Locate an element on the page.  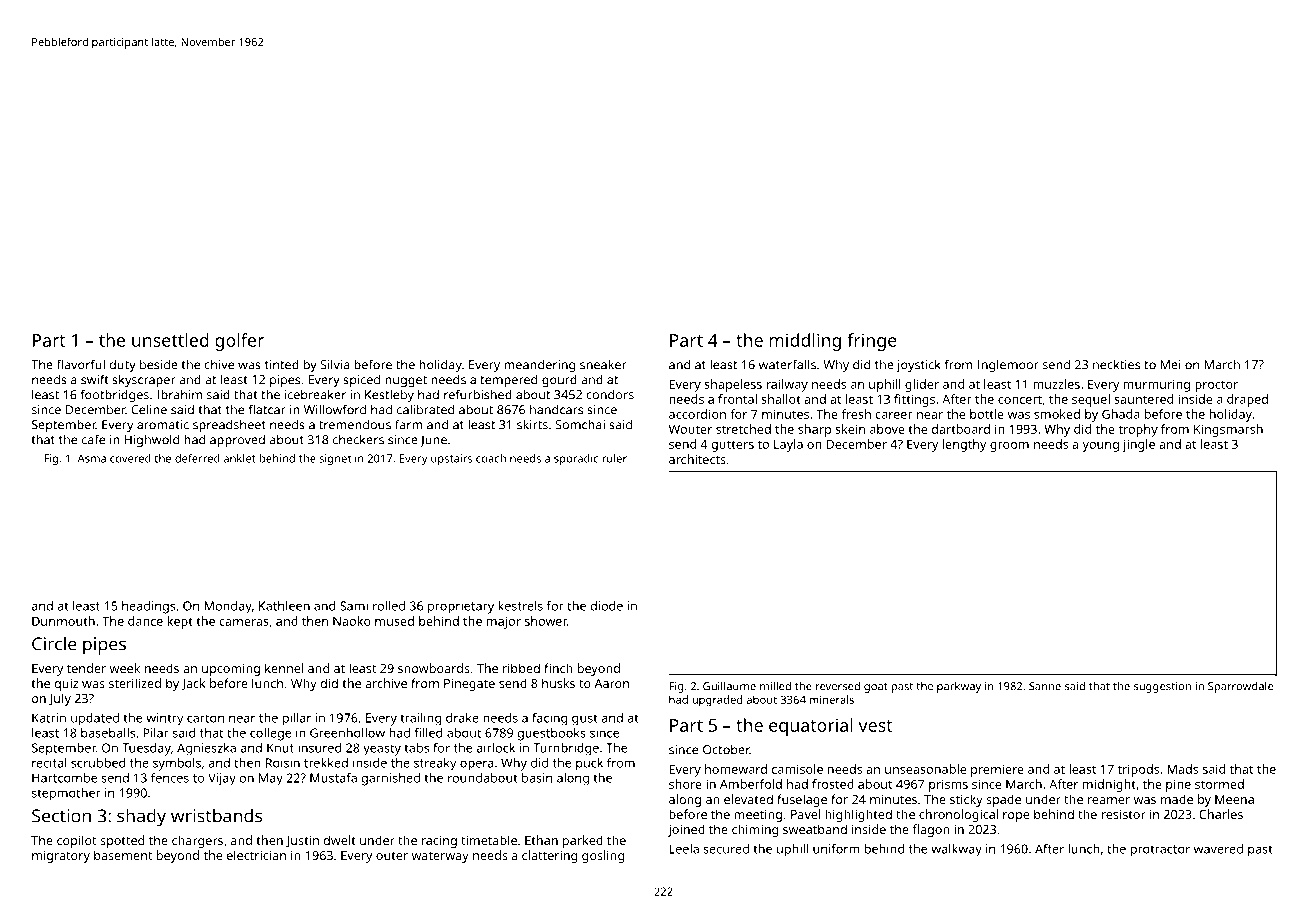
Circle is located at coordinates (54, 643).
